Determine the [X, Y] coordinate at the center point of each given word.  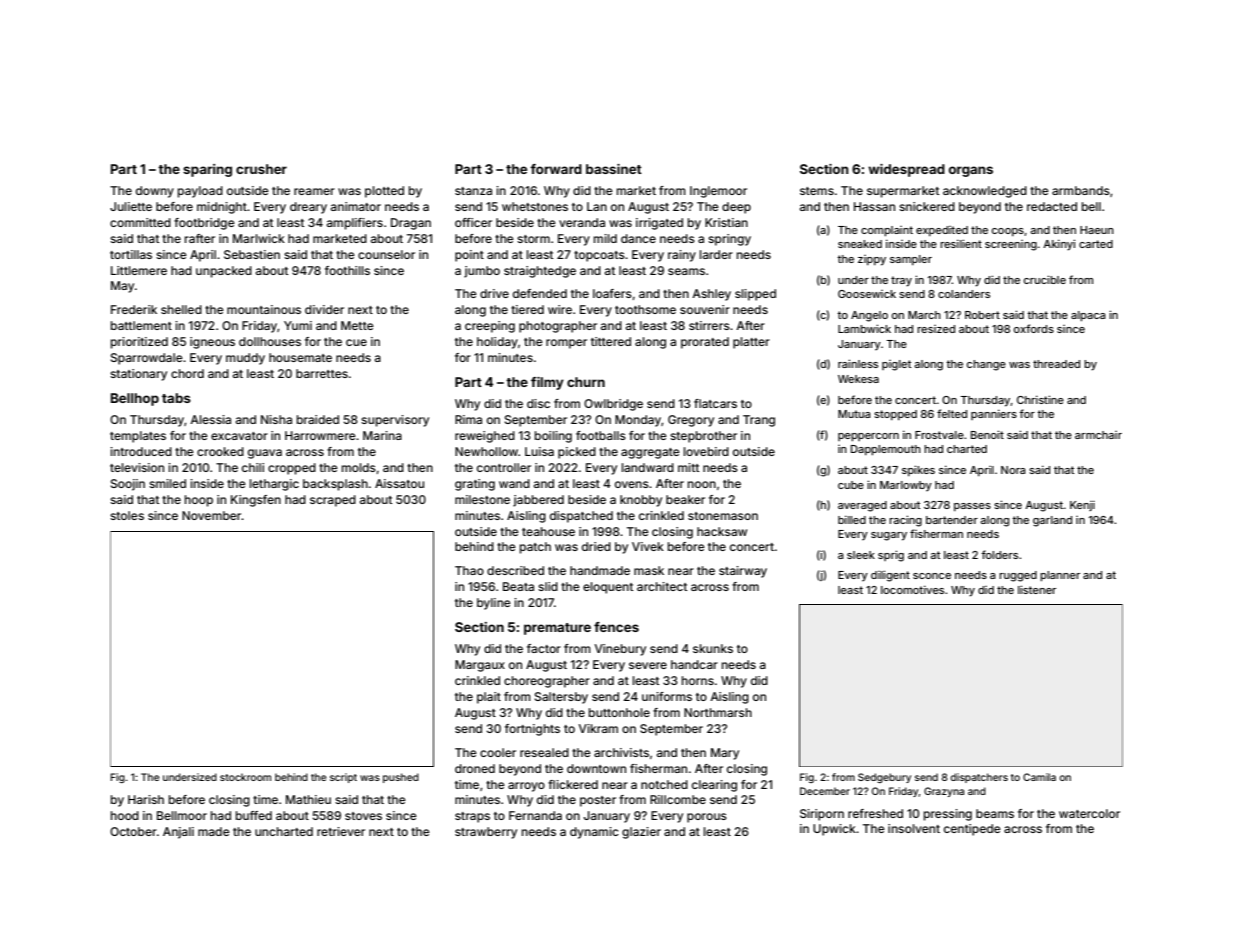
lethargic [274, 485]
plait [489, 698]
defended [540, 293]
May [122, 287]
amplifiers [355, 224]
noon [702, 484]
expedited [942, 231]
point [469, 256]
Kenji [1082, 505]
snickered [927, 206]
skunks [713, 648]
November [212, 515]
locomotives [912, 589]
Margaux [480, 666]
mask [649, 570]
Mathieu [308, 799]
